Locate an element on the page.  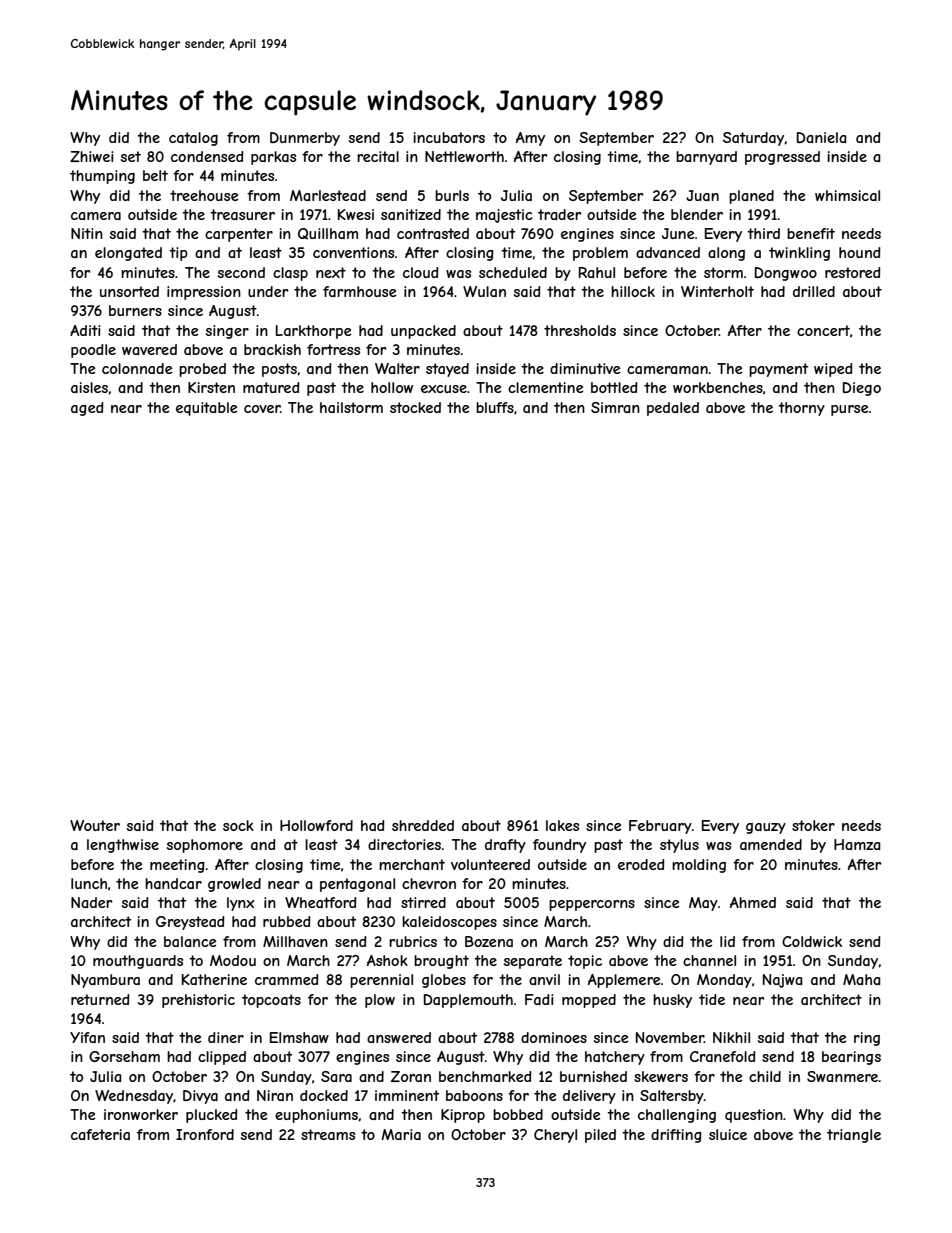
Wouter is located at coordinates (95, 825).
